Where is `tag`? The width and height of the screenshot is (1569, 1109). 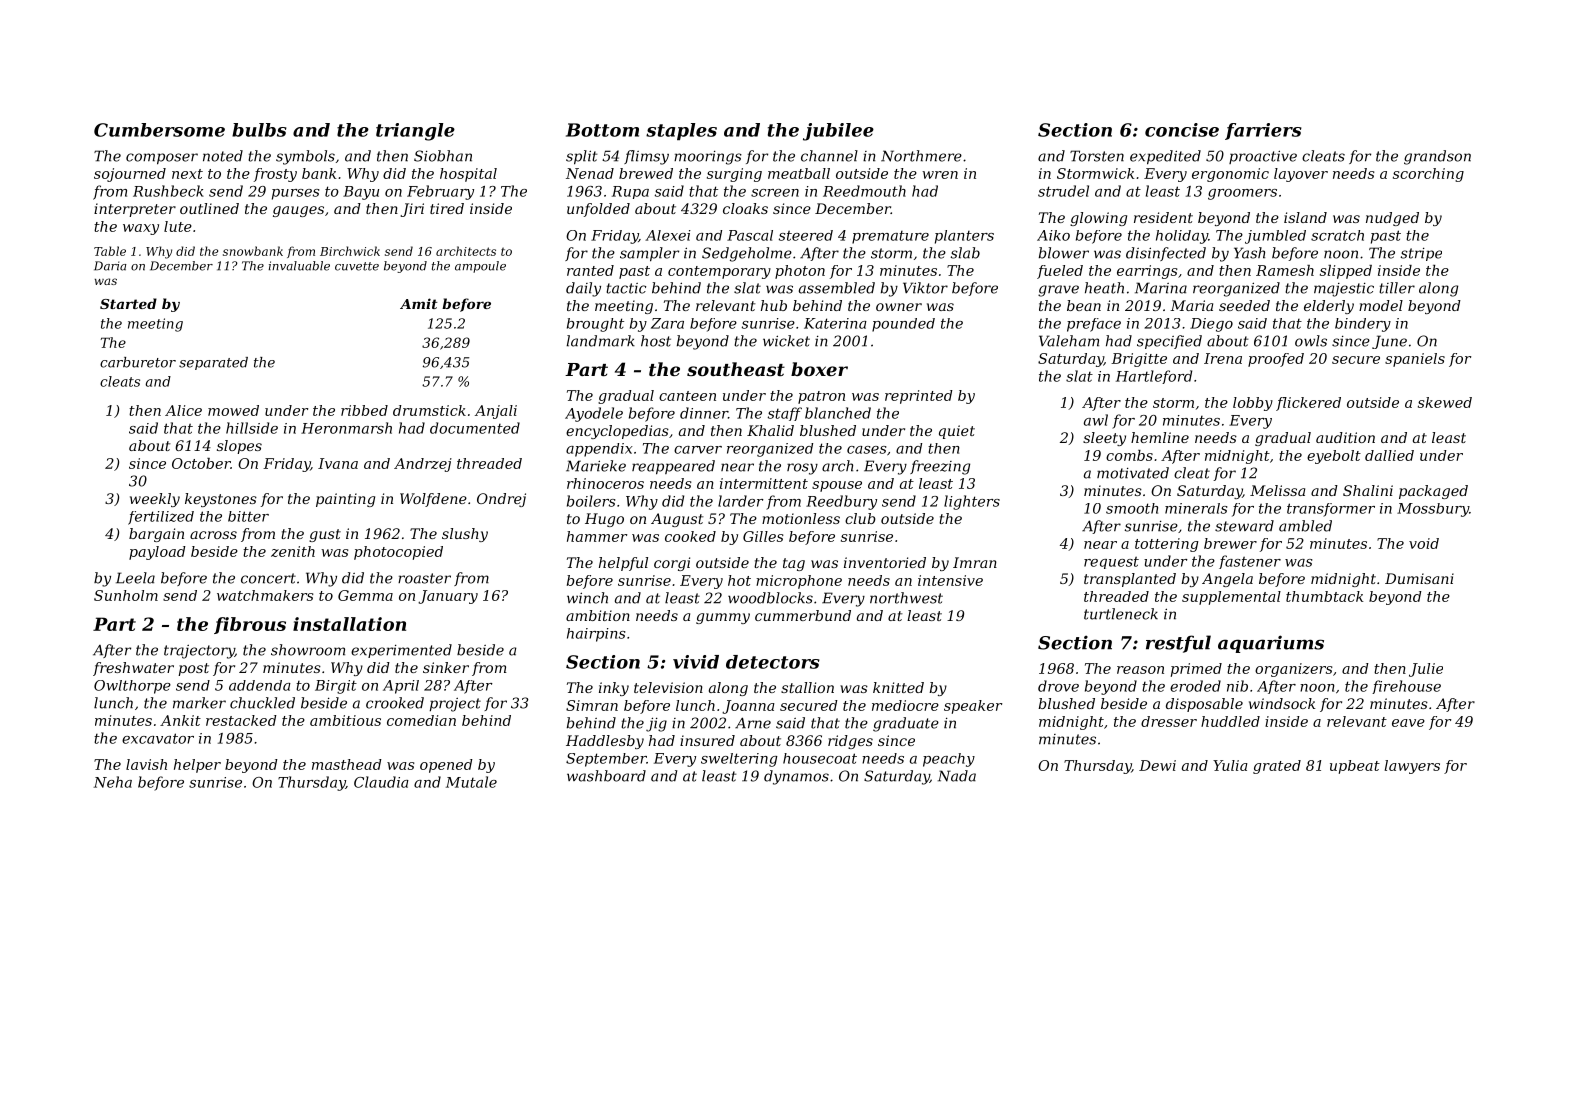 tag is located at coordinates (794, 564).
